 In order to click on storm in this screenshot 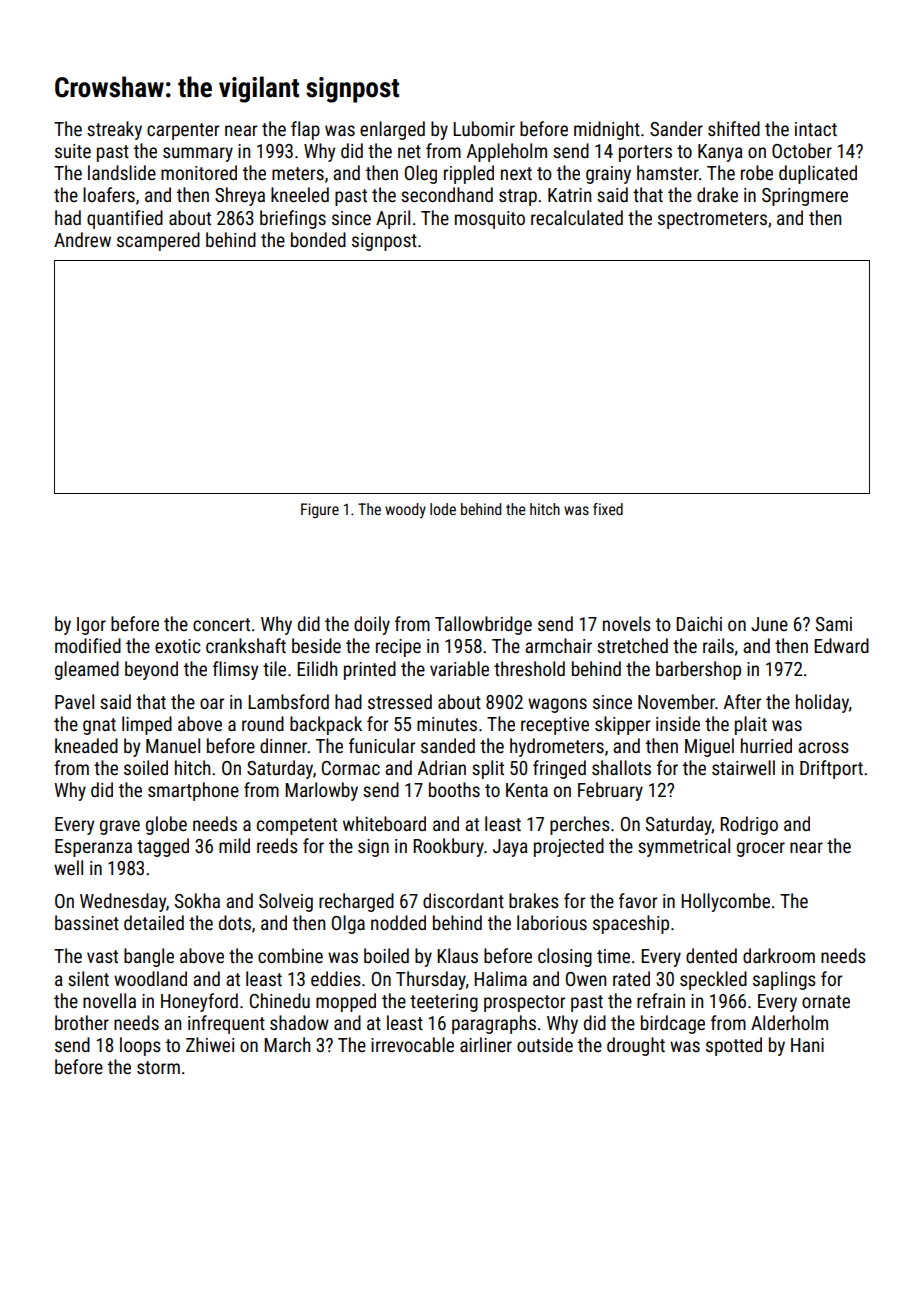, I will do `click(158, 1067)`.
